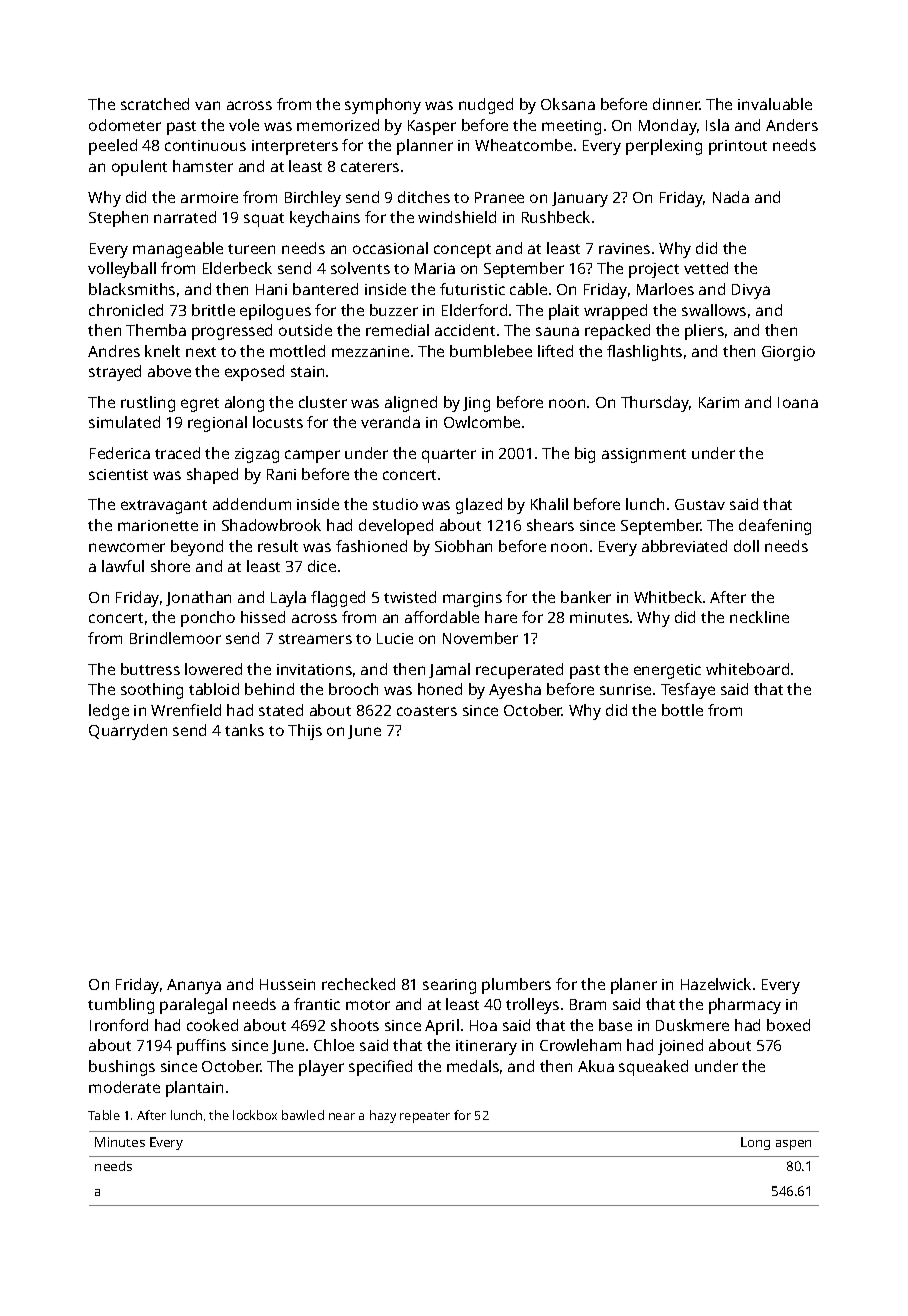  What do you see at coordinates (295, 147) in the image?
I see `interpreters` at bounding box center [295, 147].
